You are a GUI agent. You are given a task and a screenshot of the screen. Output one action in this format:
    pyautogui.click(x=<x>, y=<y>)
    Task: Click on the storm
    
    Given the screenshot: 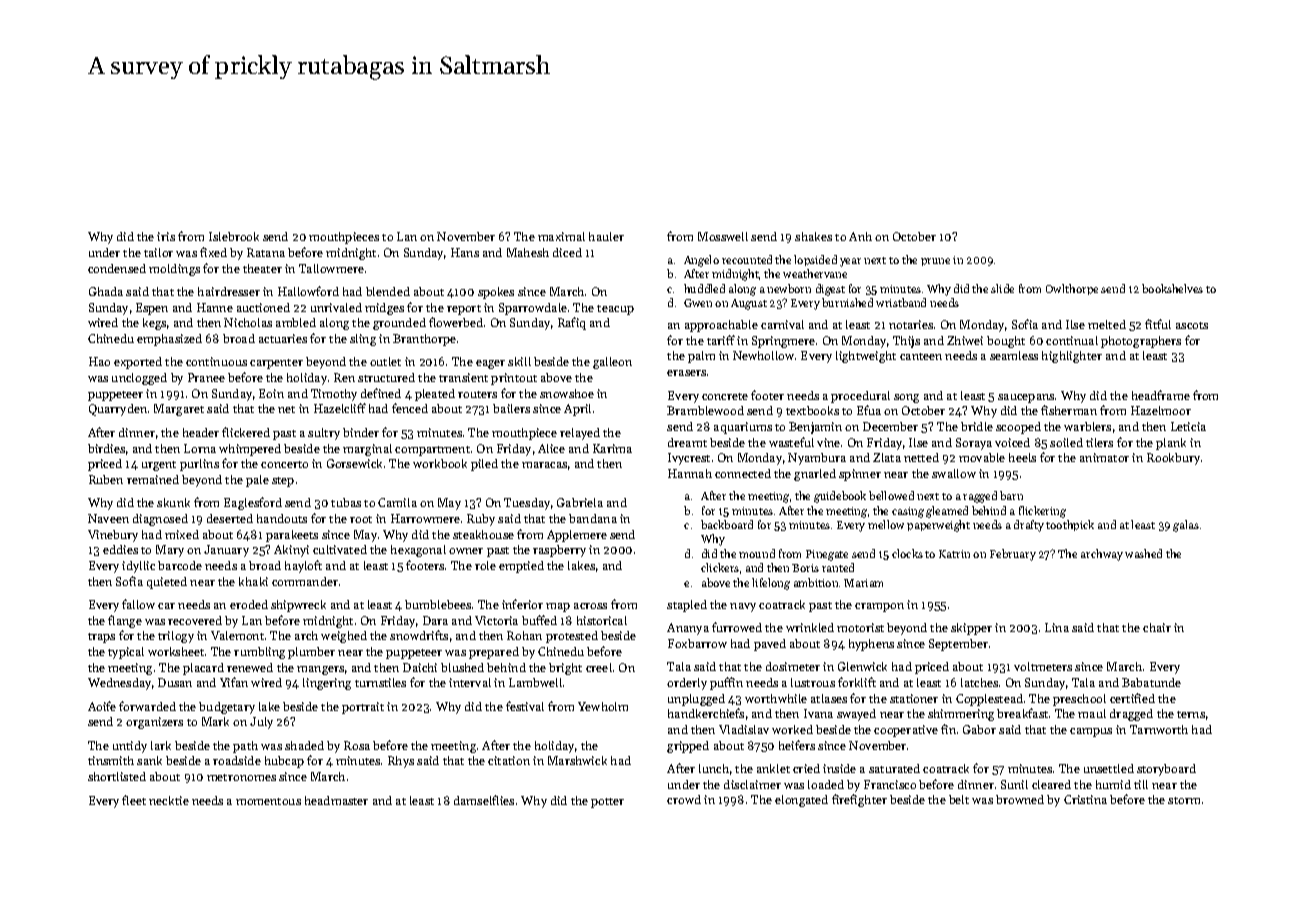 What is the action you would take?
    pyautogui.click(x=1184, y=800)
